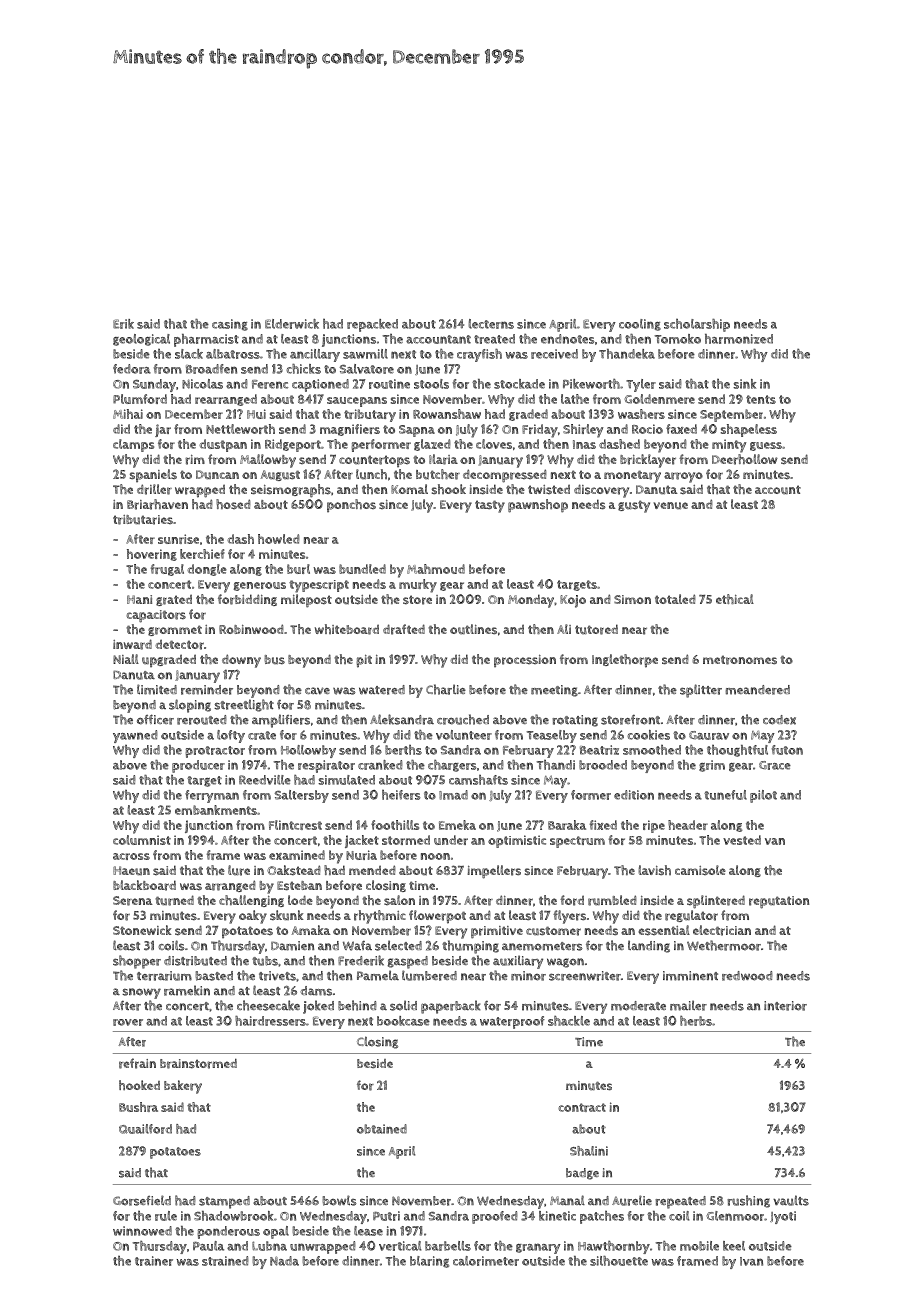 The image size is (924, 1308). What do you see at coordinates (739, 339) in the image?
I see `harmonized` at bounding box center [739, 339].
